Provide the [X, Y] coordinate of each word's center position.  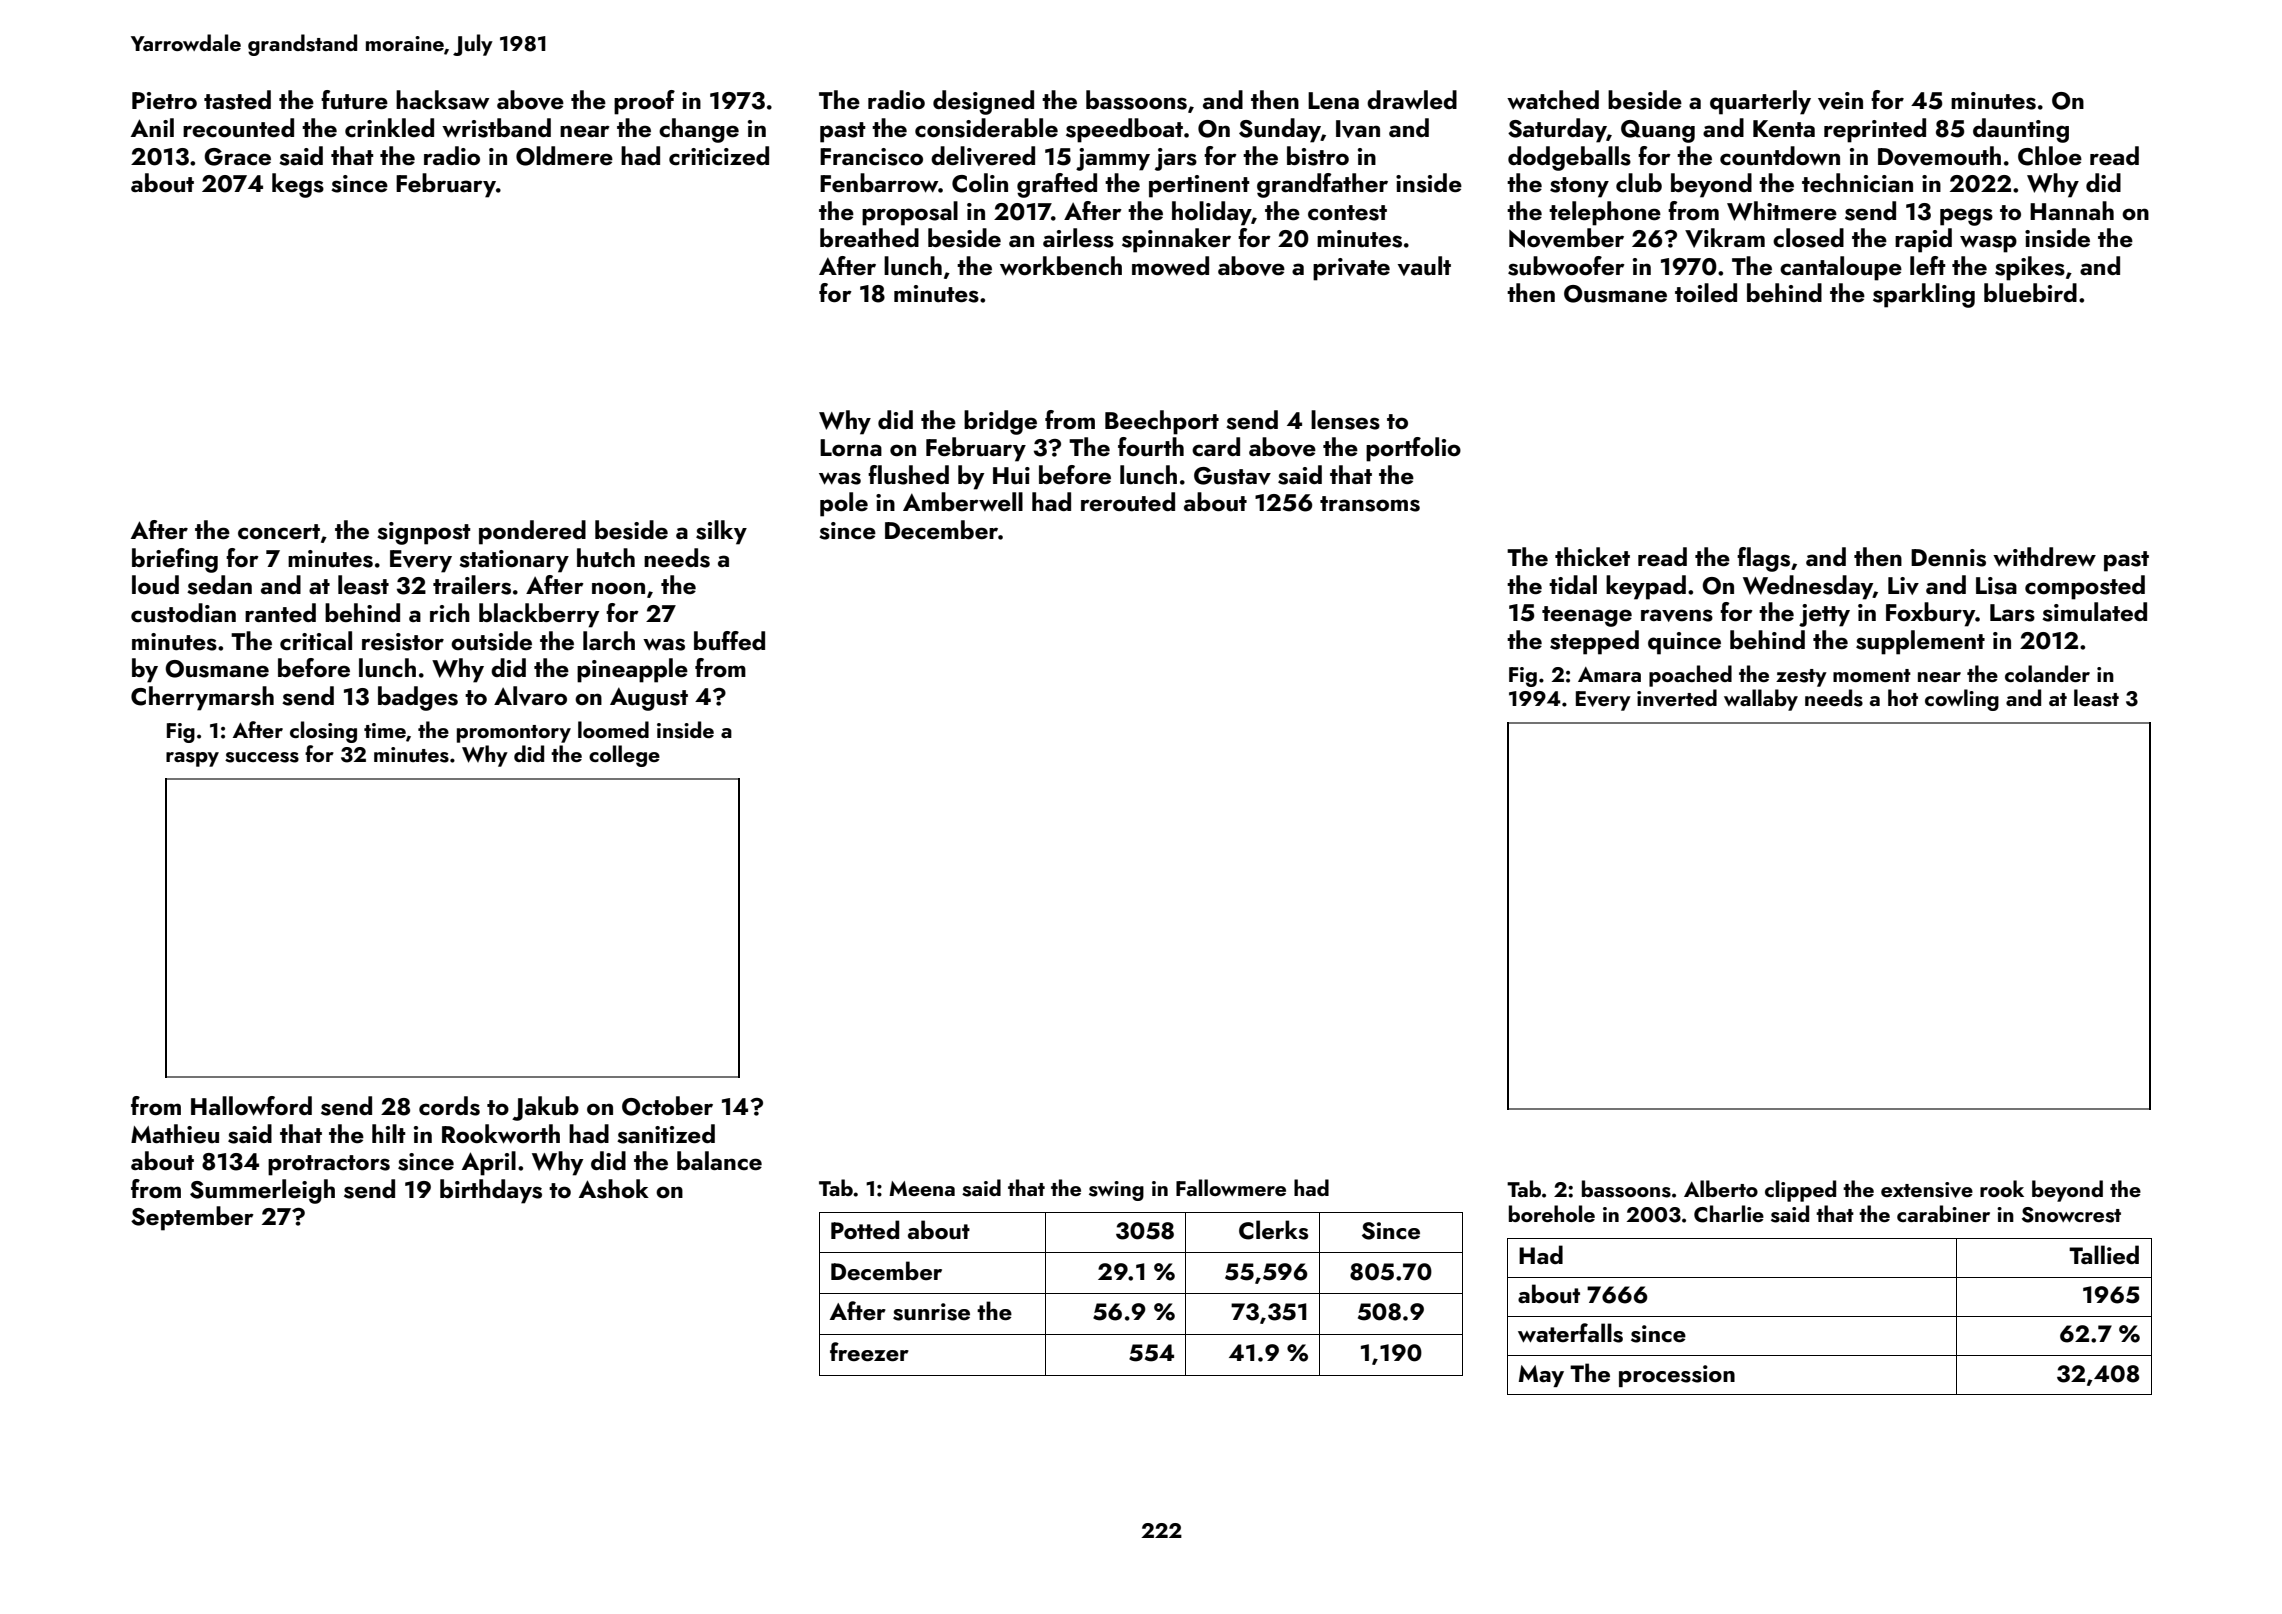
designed [983, 102]
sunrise [931, 1312]
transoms [1370, 504]
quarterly [1760, 102]
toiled [1706, 292]
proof [644, 102]
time [385, 730]
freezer [869, 1351]
